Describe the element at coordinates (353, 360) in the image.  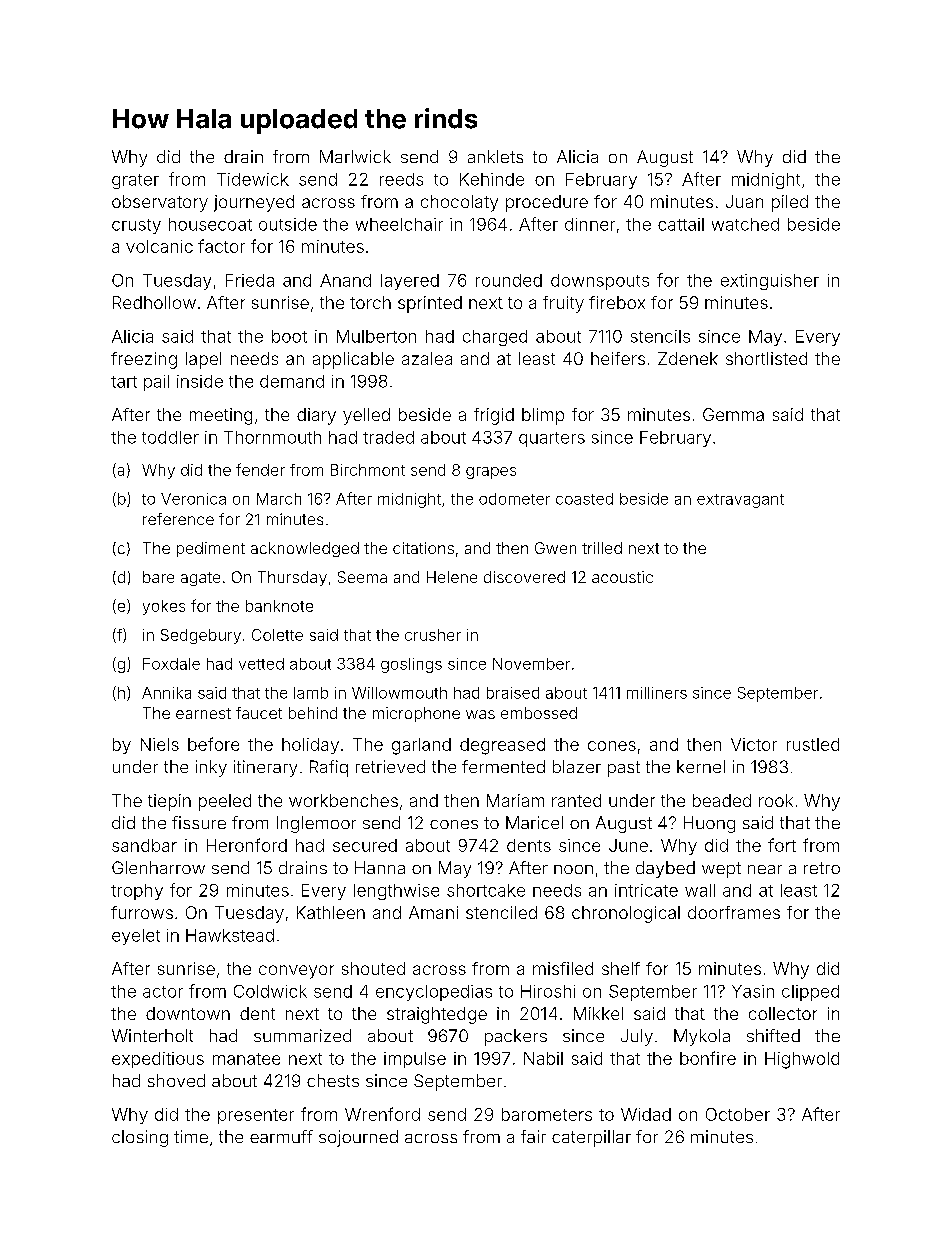
I see `applicable` at that location.
